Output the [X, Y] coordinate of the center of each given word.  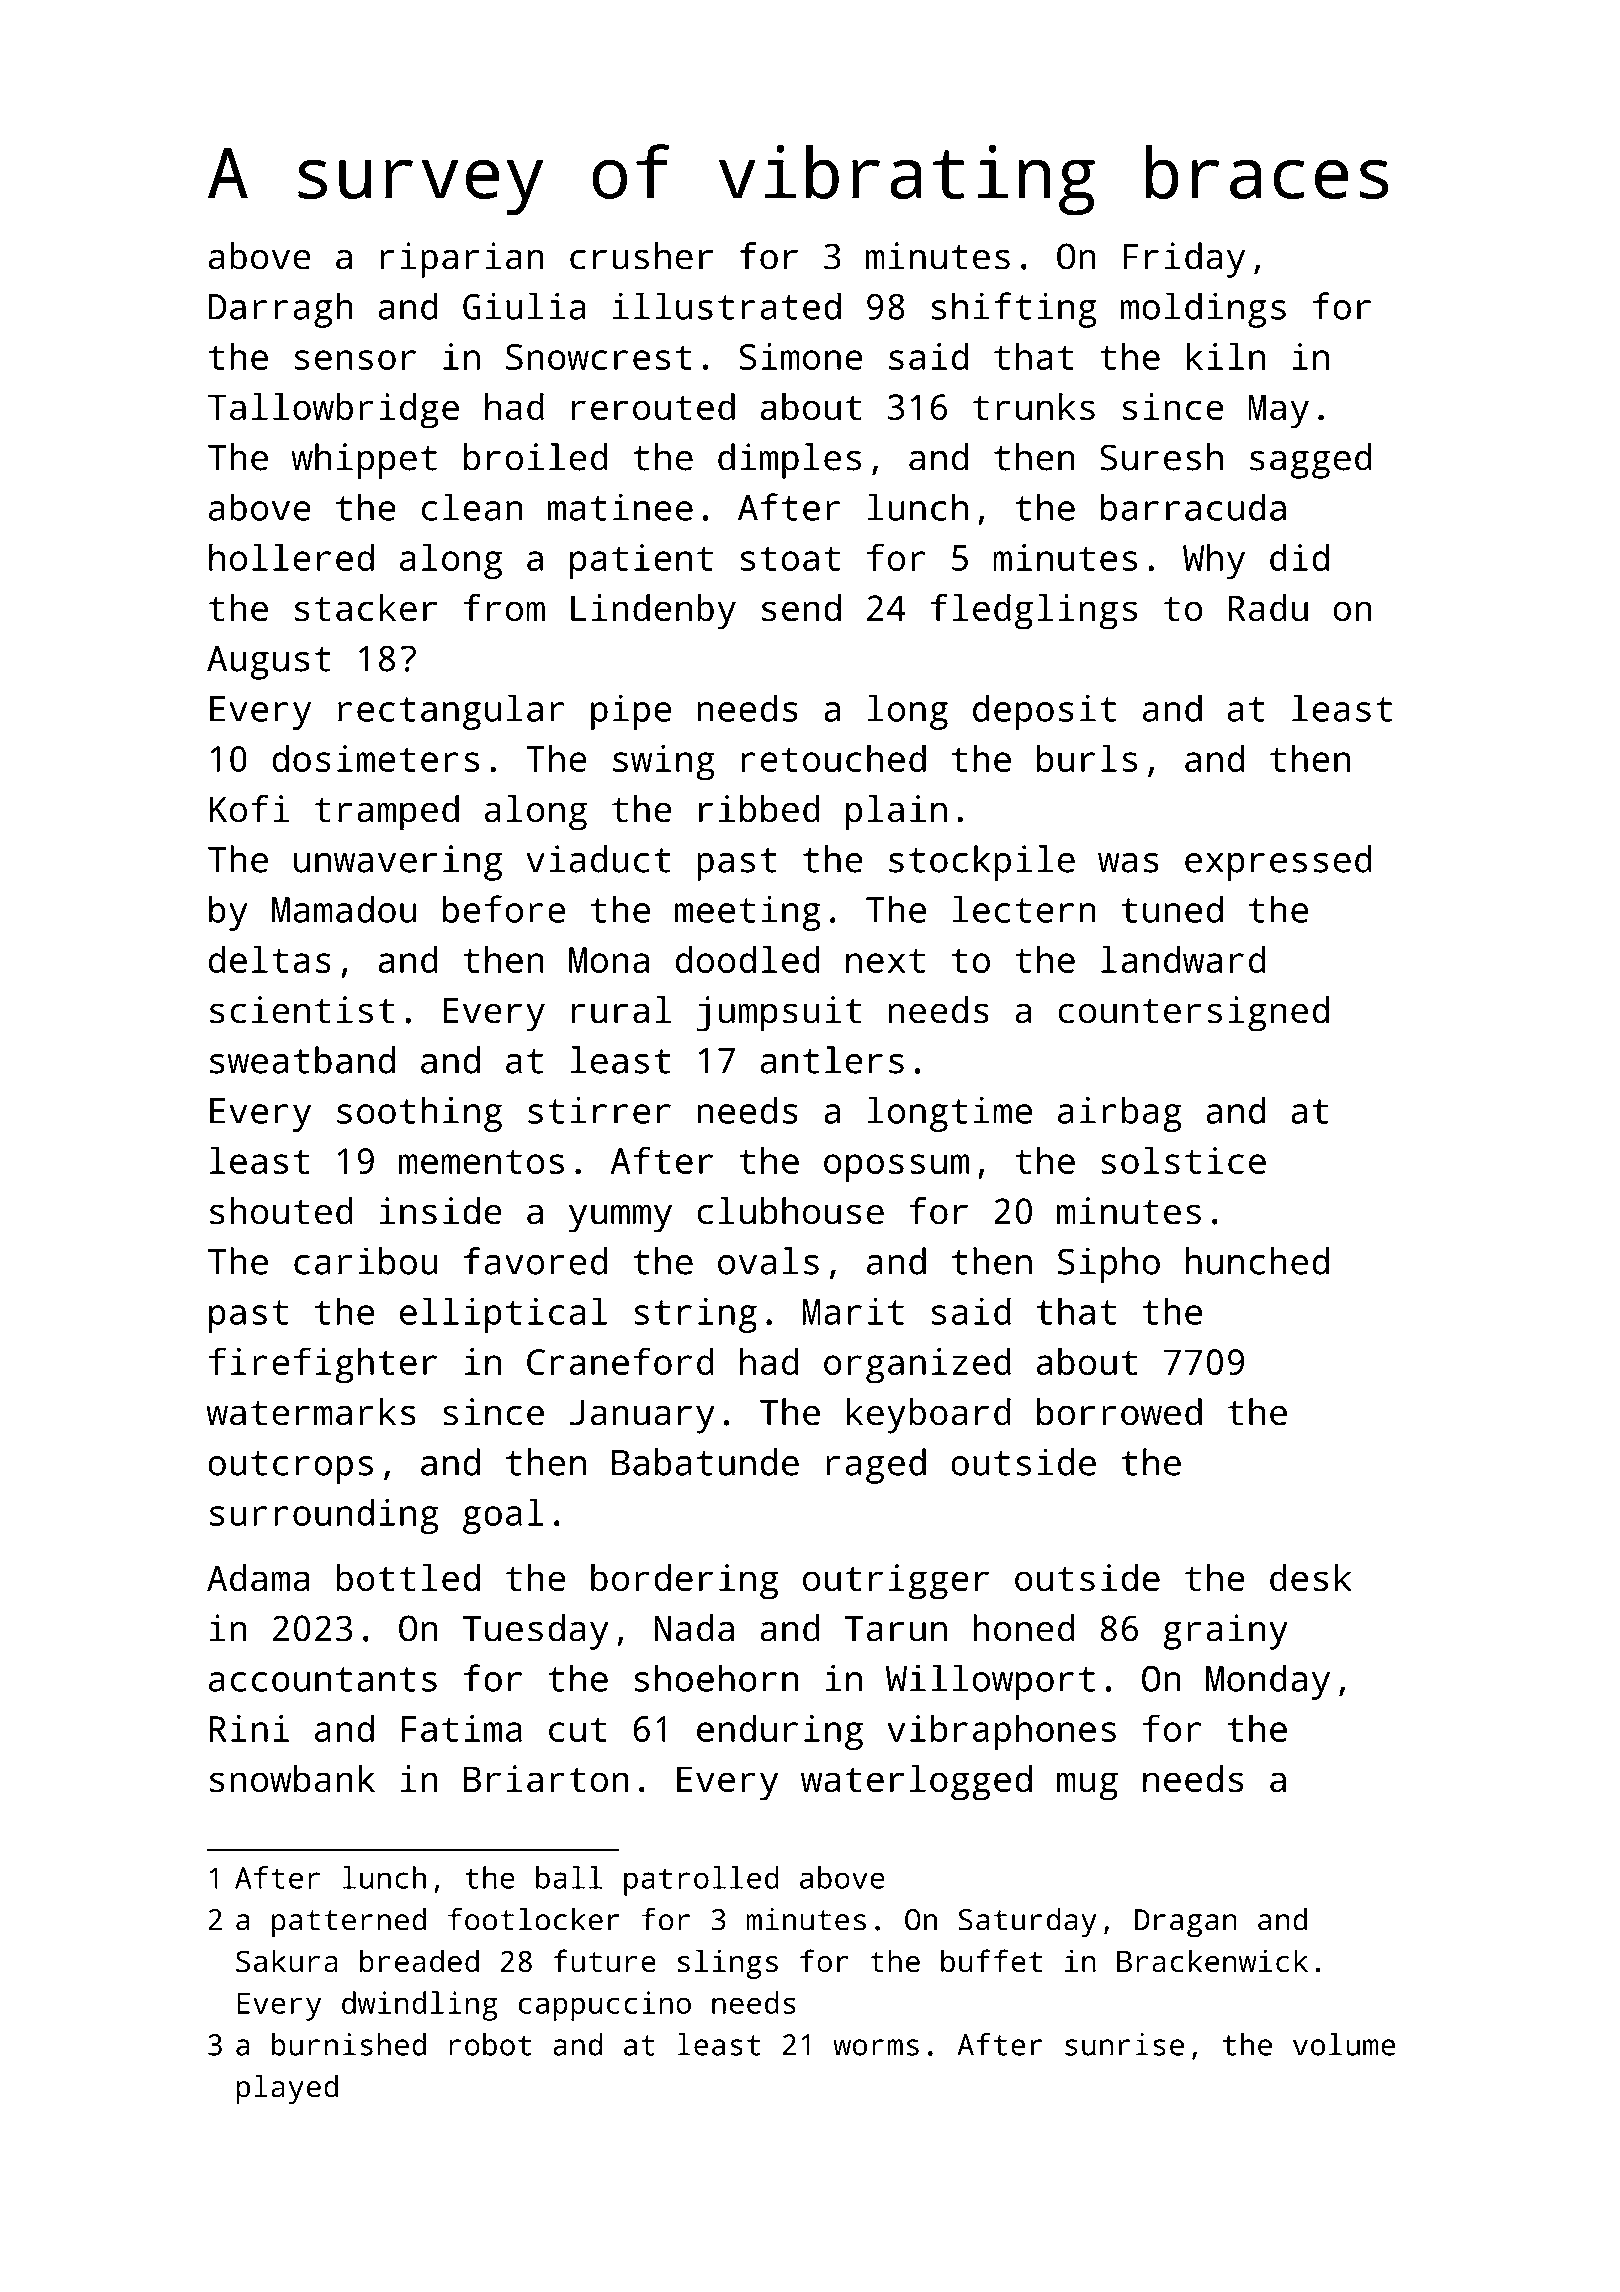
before [504, 909]
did [1299, 557]
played [287, 2089]
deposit [1044, 712]
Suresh [1161, 457]
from [504, 608]
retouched [834, 758]
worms [876, 2047]
